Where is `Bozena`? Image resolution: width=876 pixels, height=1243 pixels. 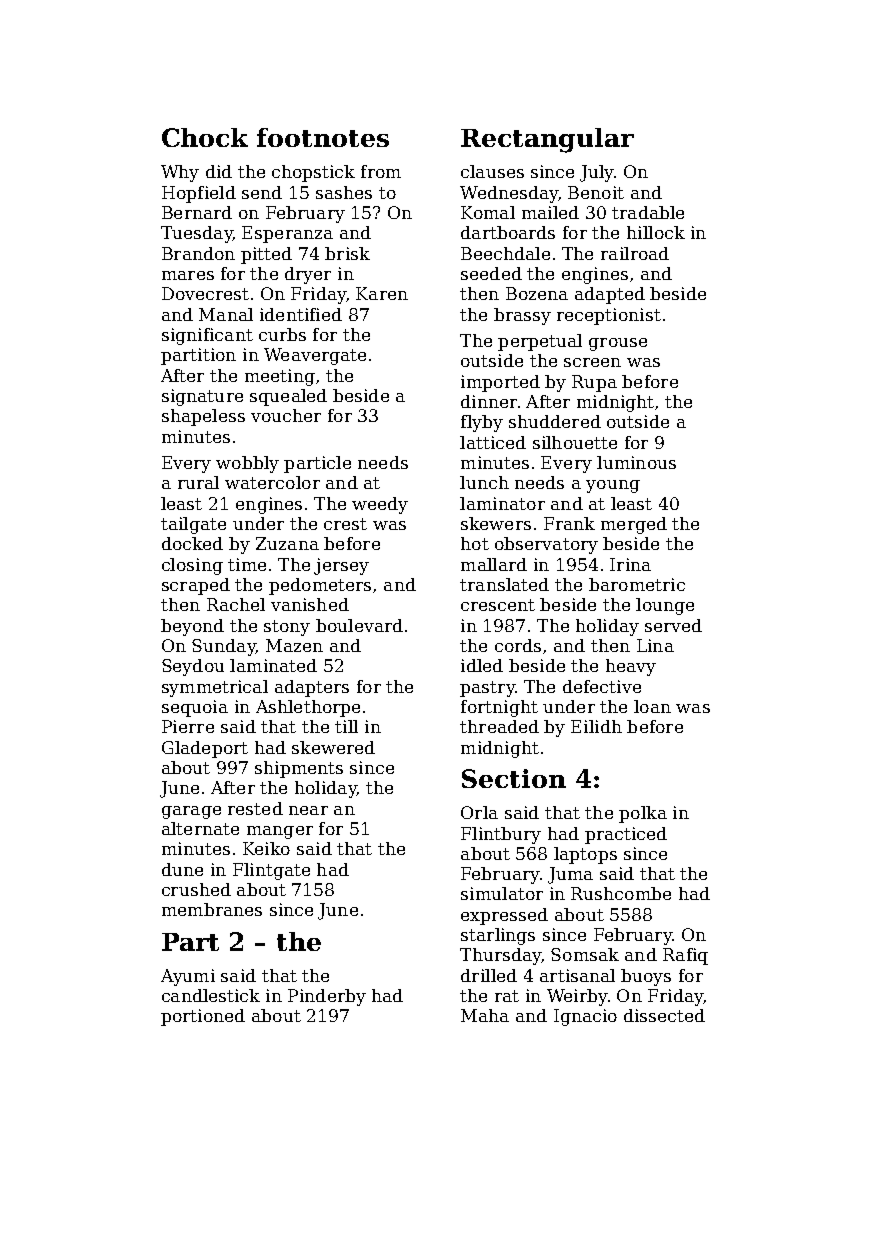 Bozena is located at coordinates (537, 293).
